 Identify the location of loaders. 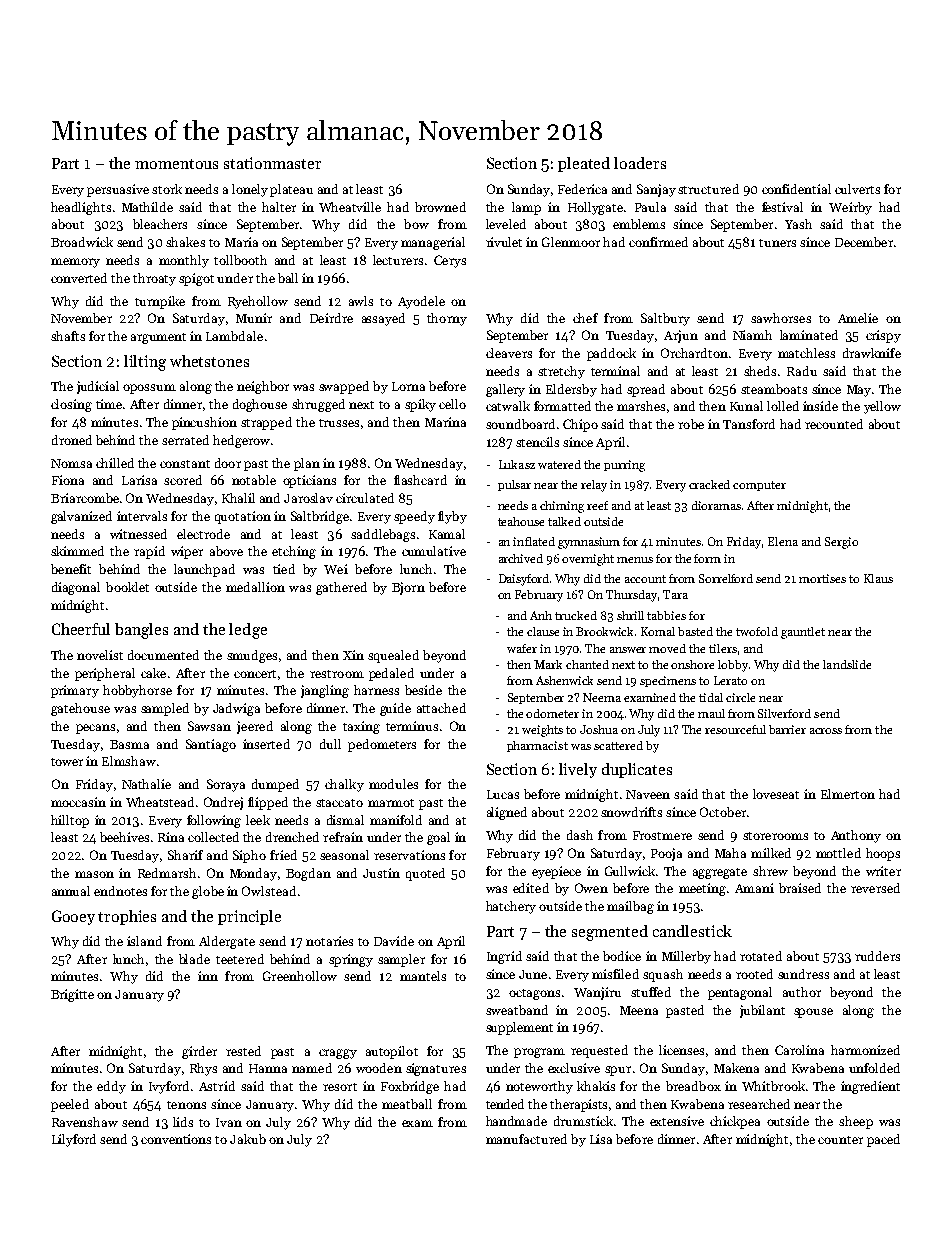
(640, 163).
